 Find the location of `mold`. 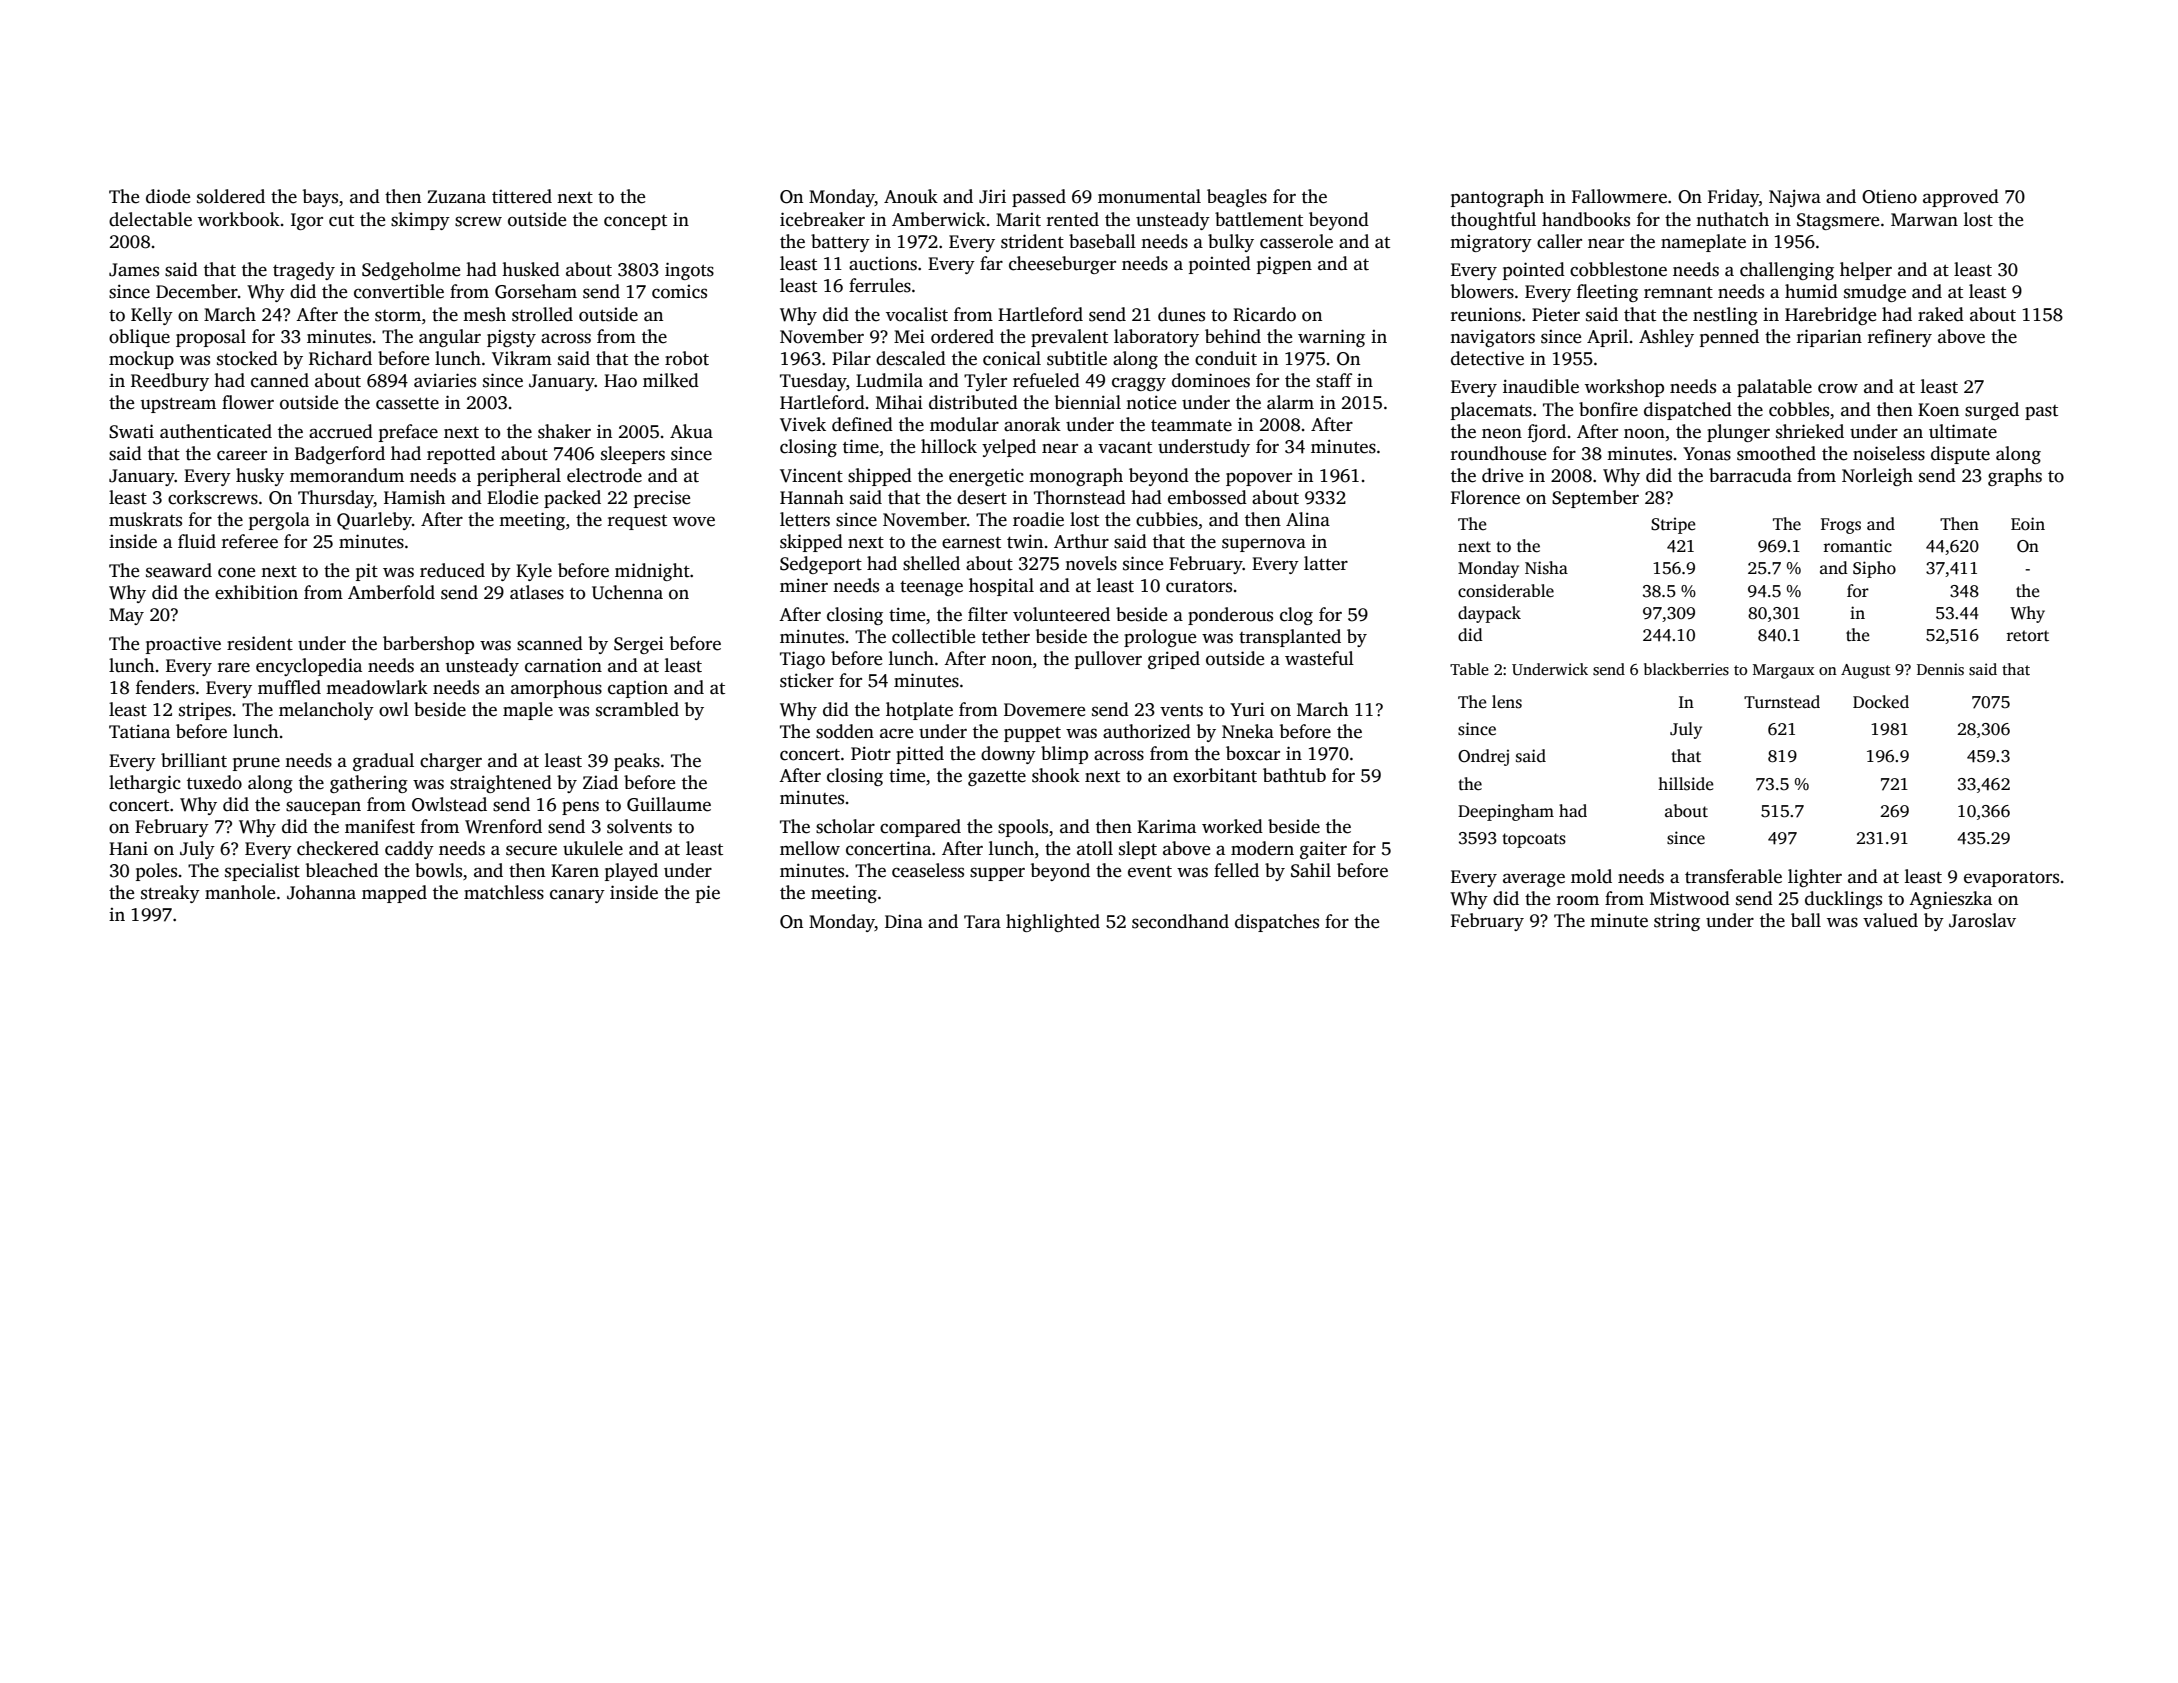

mold is located at coordinates (1591, 876).
